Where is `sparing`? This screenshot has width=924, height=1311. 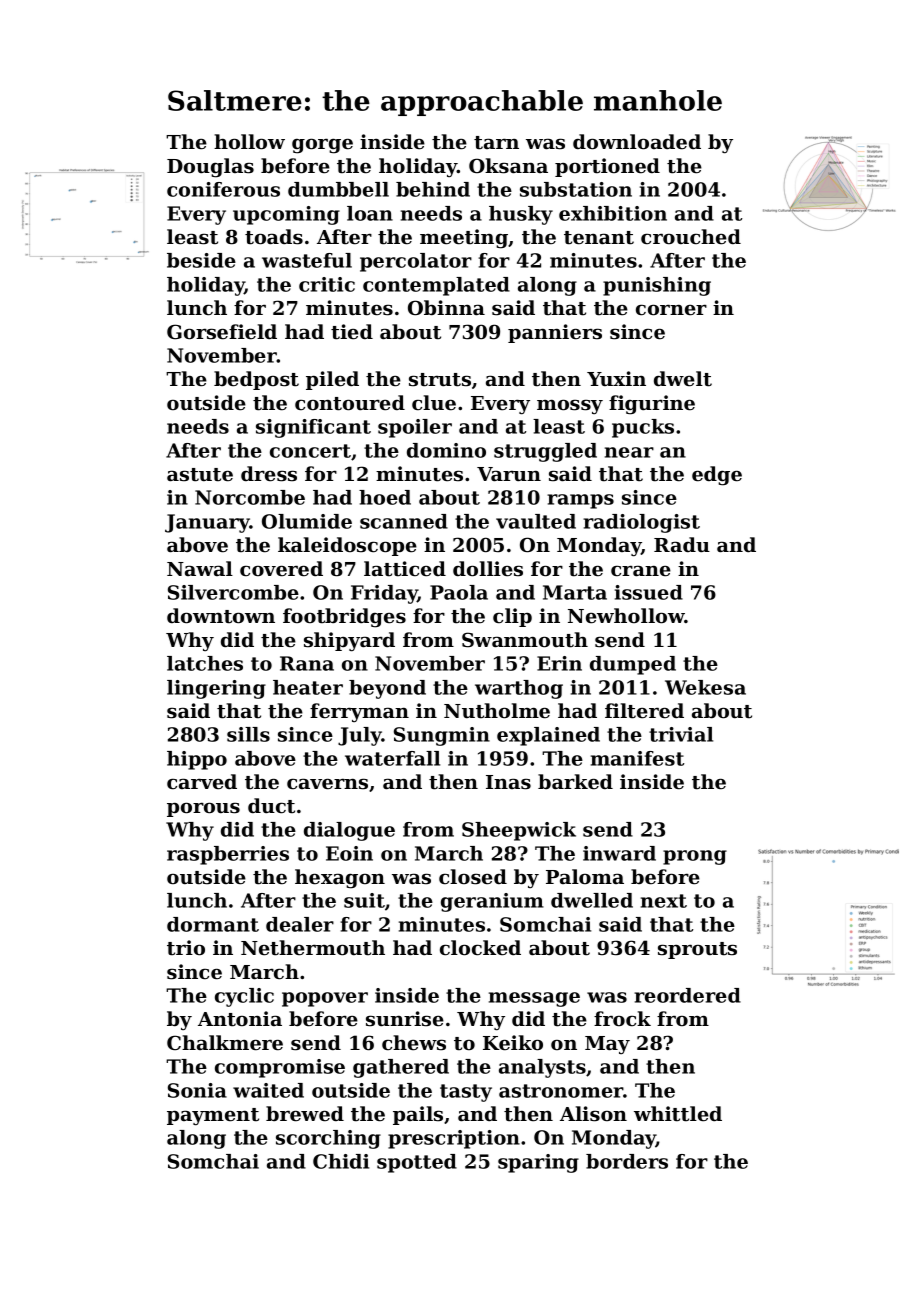 sparing is located at coordinates (538, 1163).
